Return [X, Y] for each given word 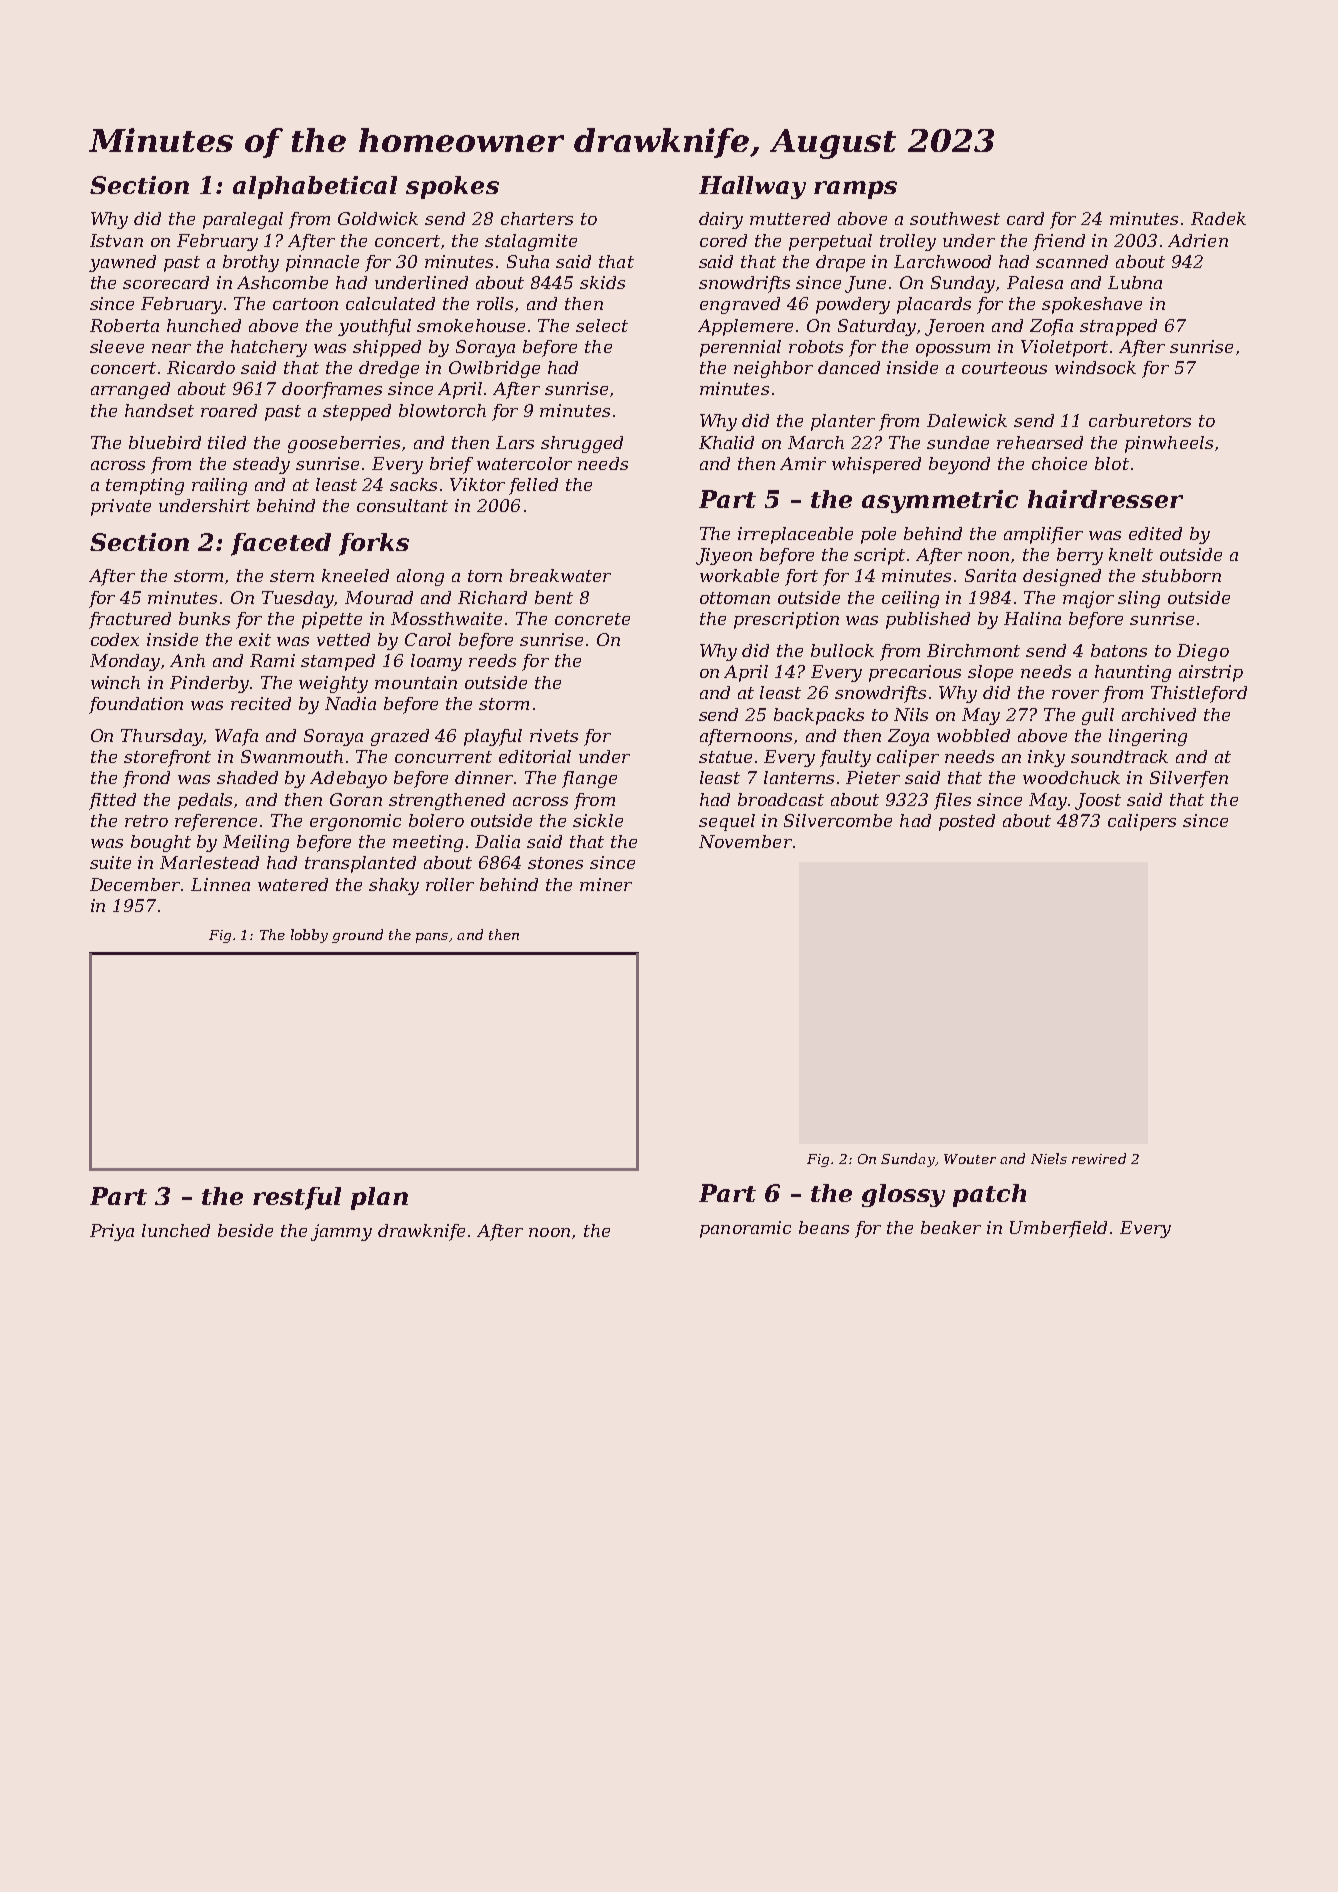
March [816, 442]
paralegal [243, 220]
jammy [341, 1232]
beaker [951, 1227]
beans [824, 1227]
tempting [145, 486]
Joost [1098, 801]
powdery [853, 305]
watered [293, 884]
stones [555, 863]
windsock [1095, 367]
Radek [1218, 218]
